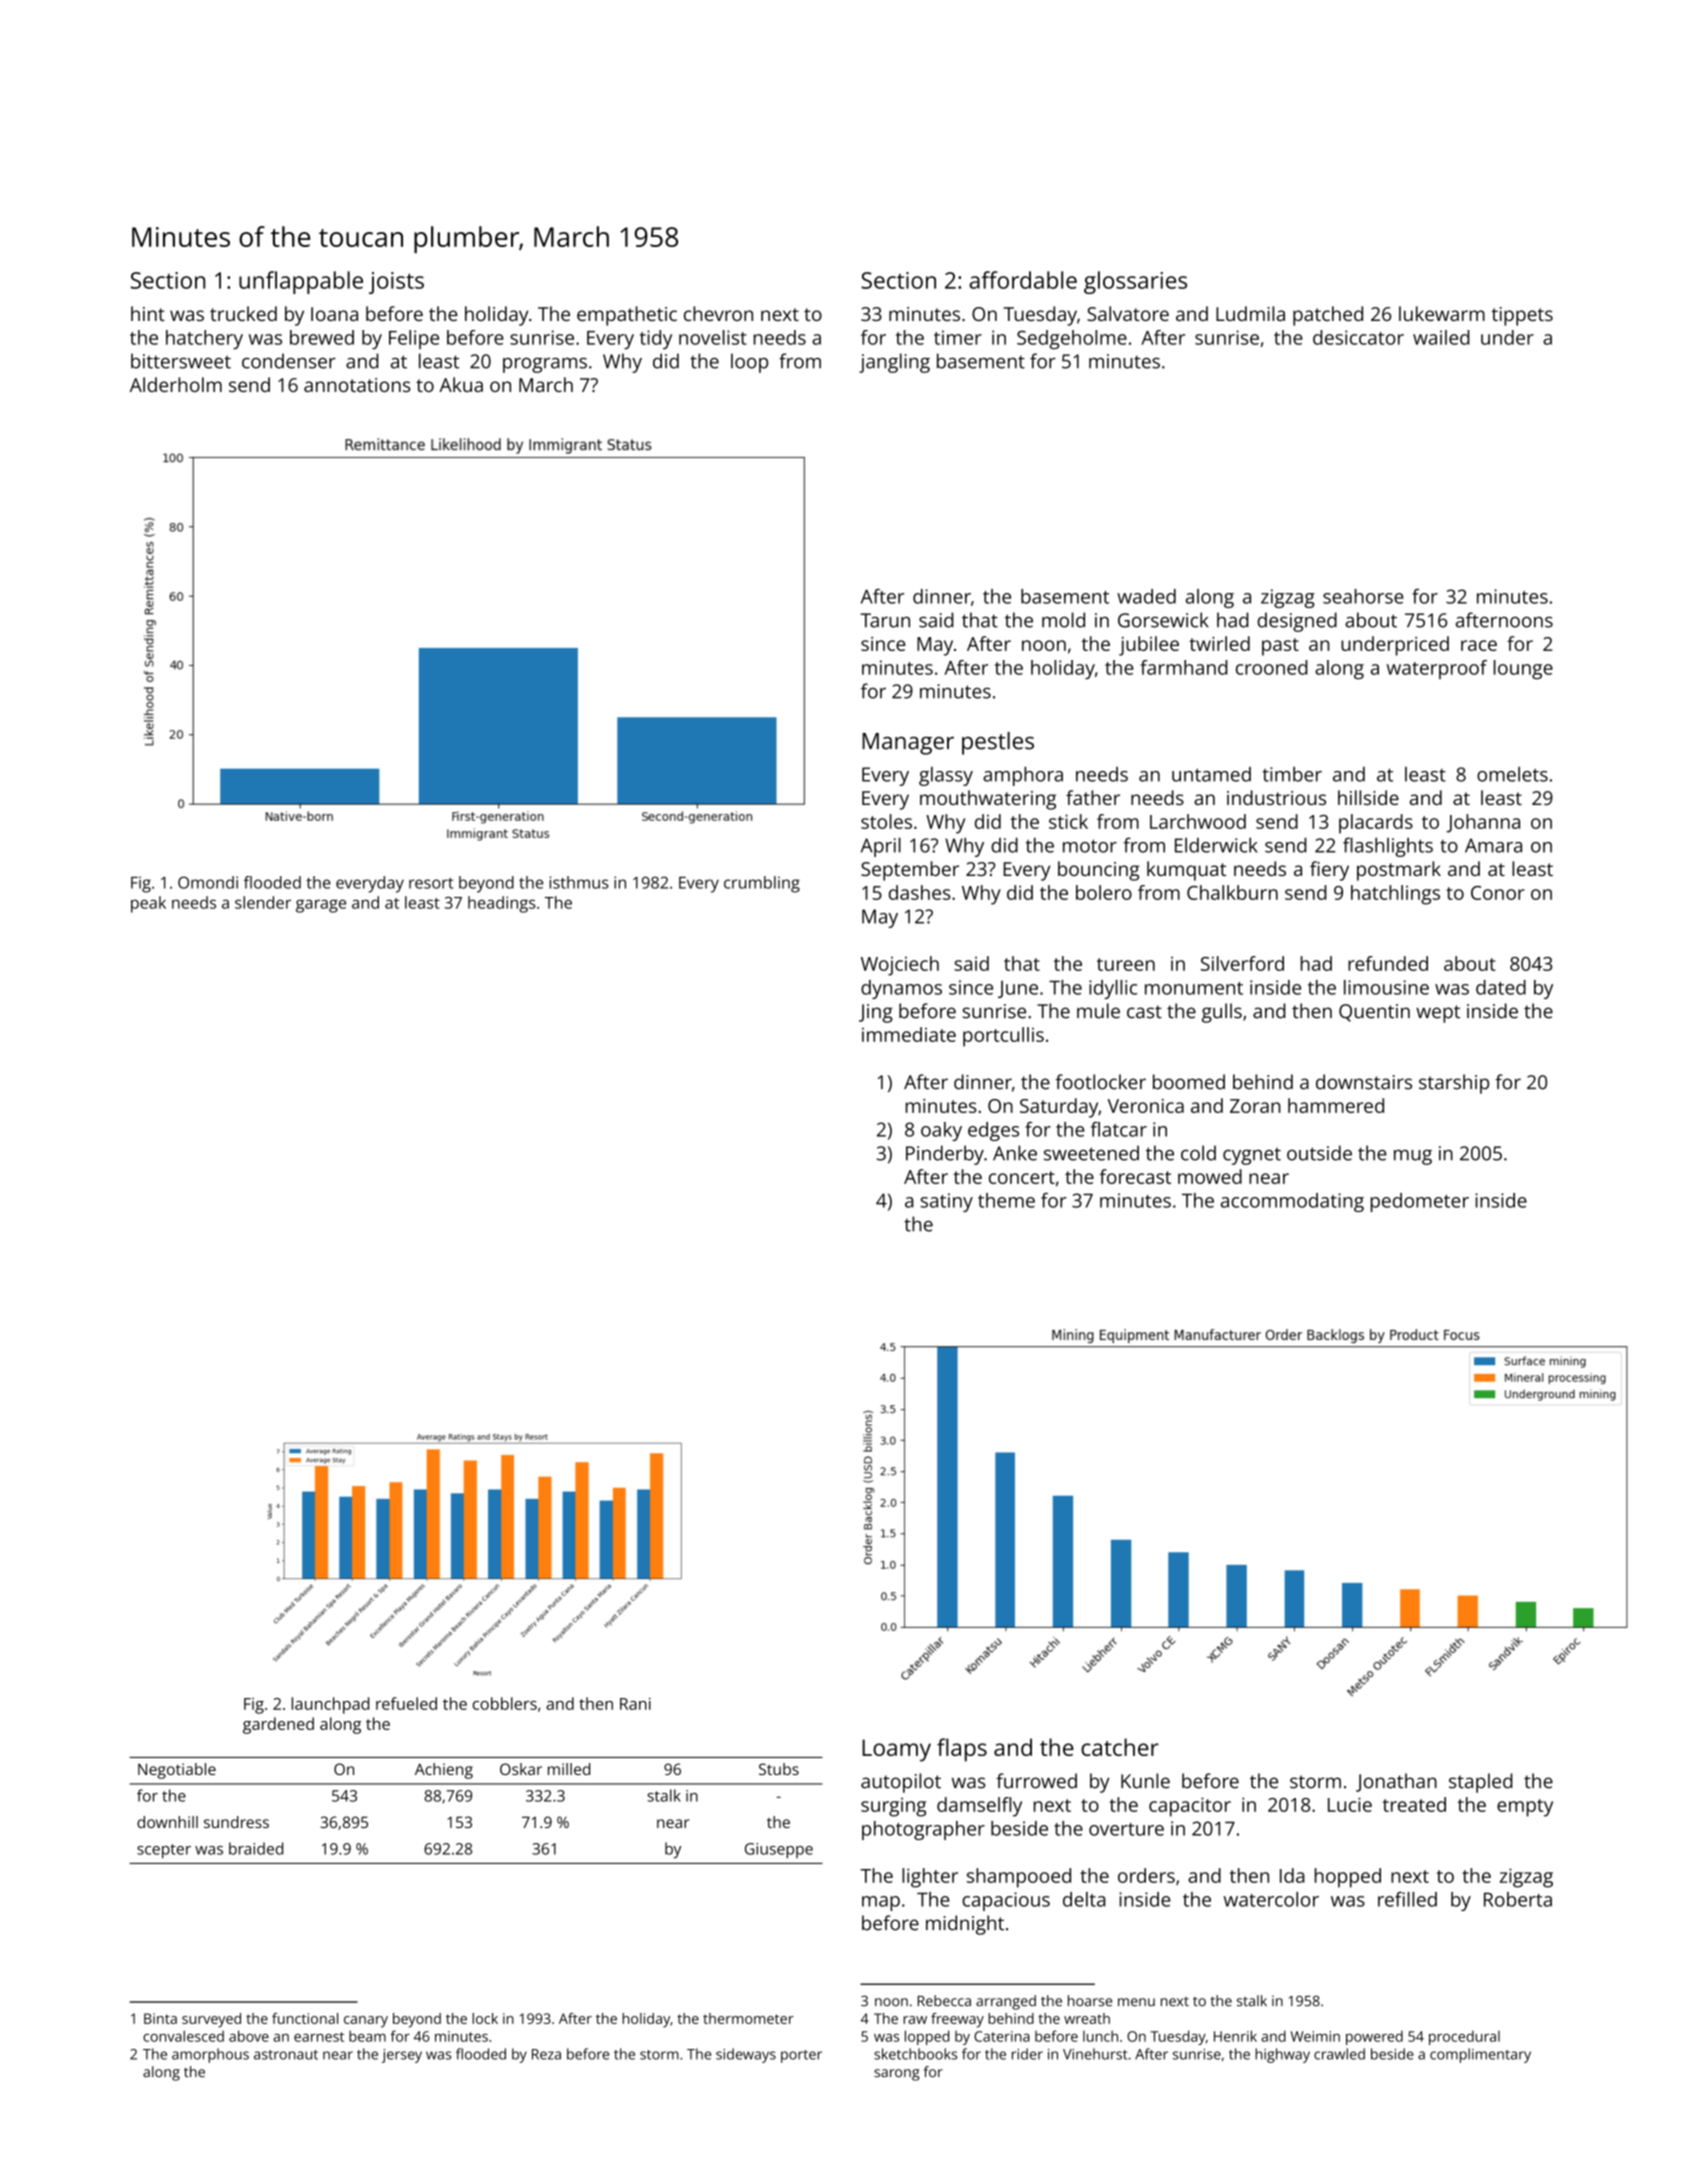 This screenshot has width=1683, height=2178. What do you see at coordinates (885, 620) in the screenshot?
I see `Tarun` at bounding box center [885, 620].
